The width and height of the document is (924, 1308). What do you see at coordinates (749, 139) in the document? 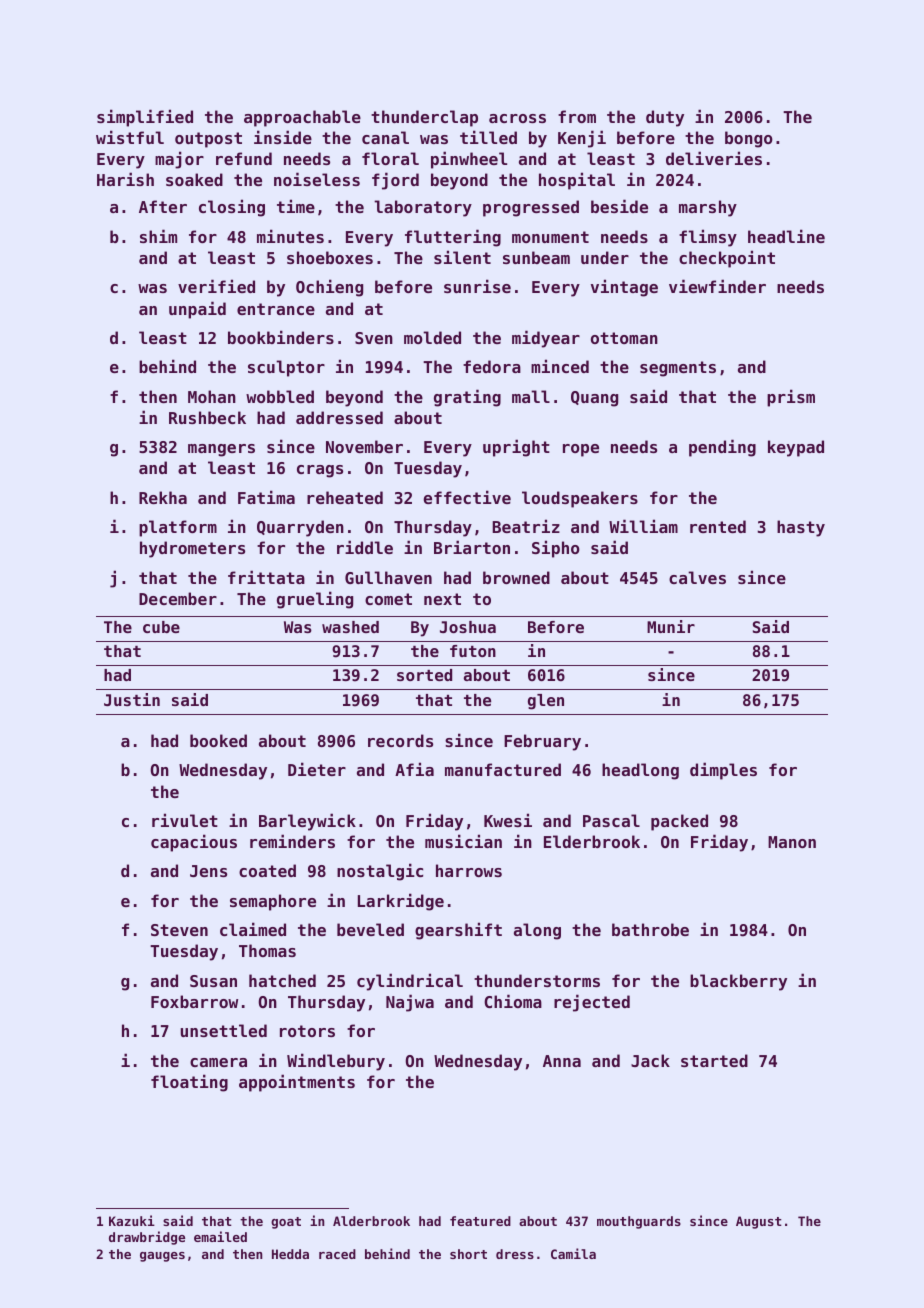
I see `bongo` at bounding box center [749, 139].
